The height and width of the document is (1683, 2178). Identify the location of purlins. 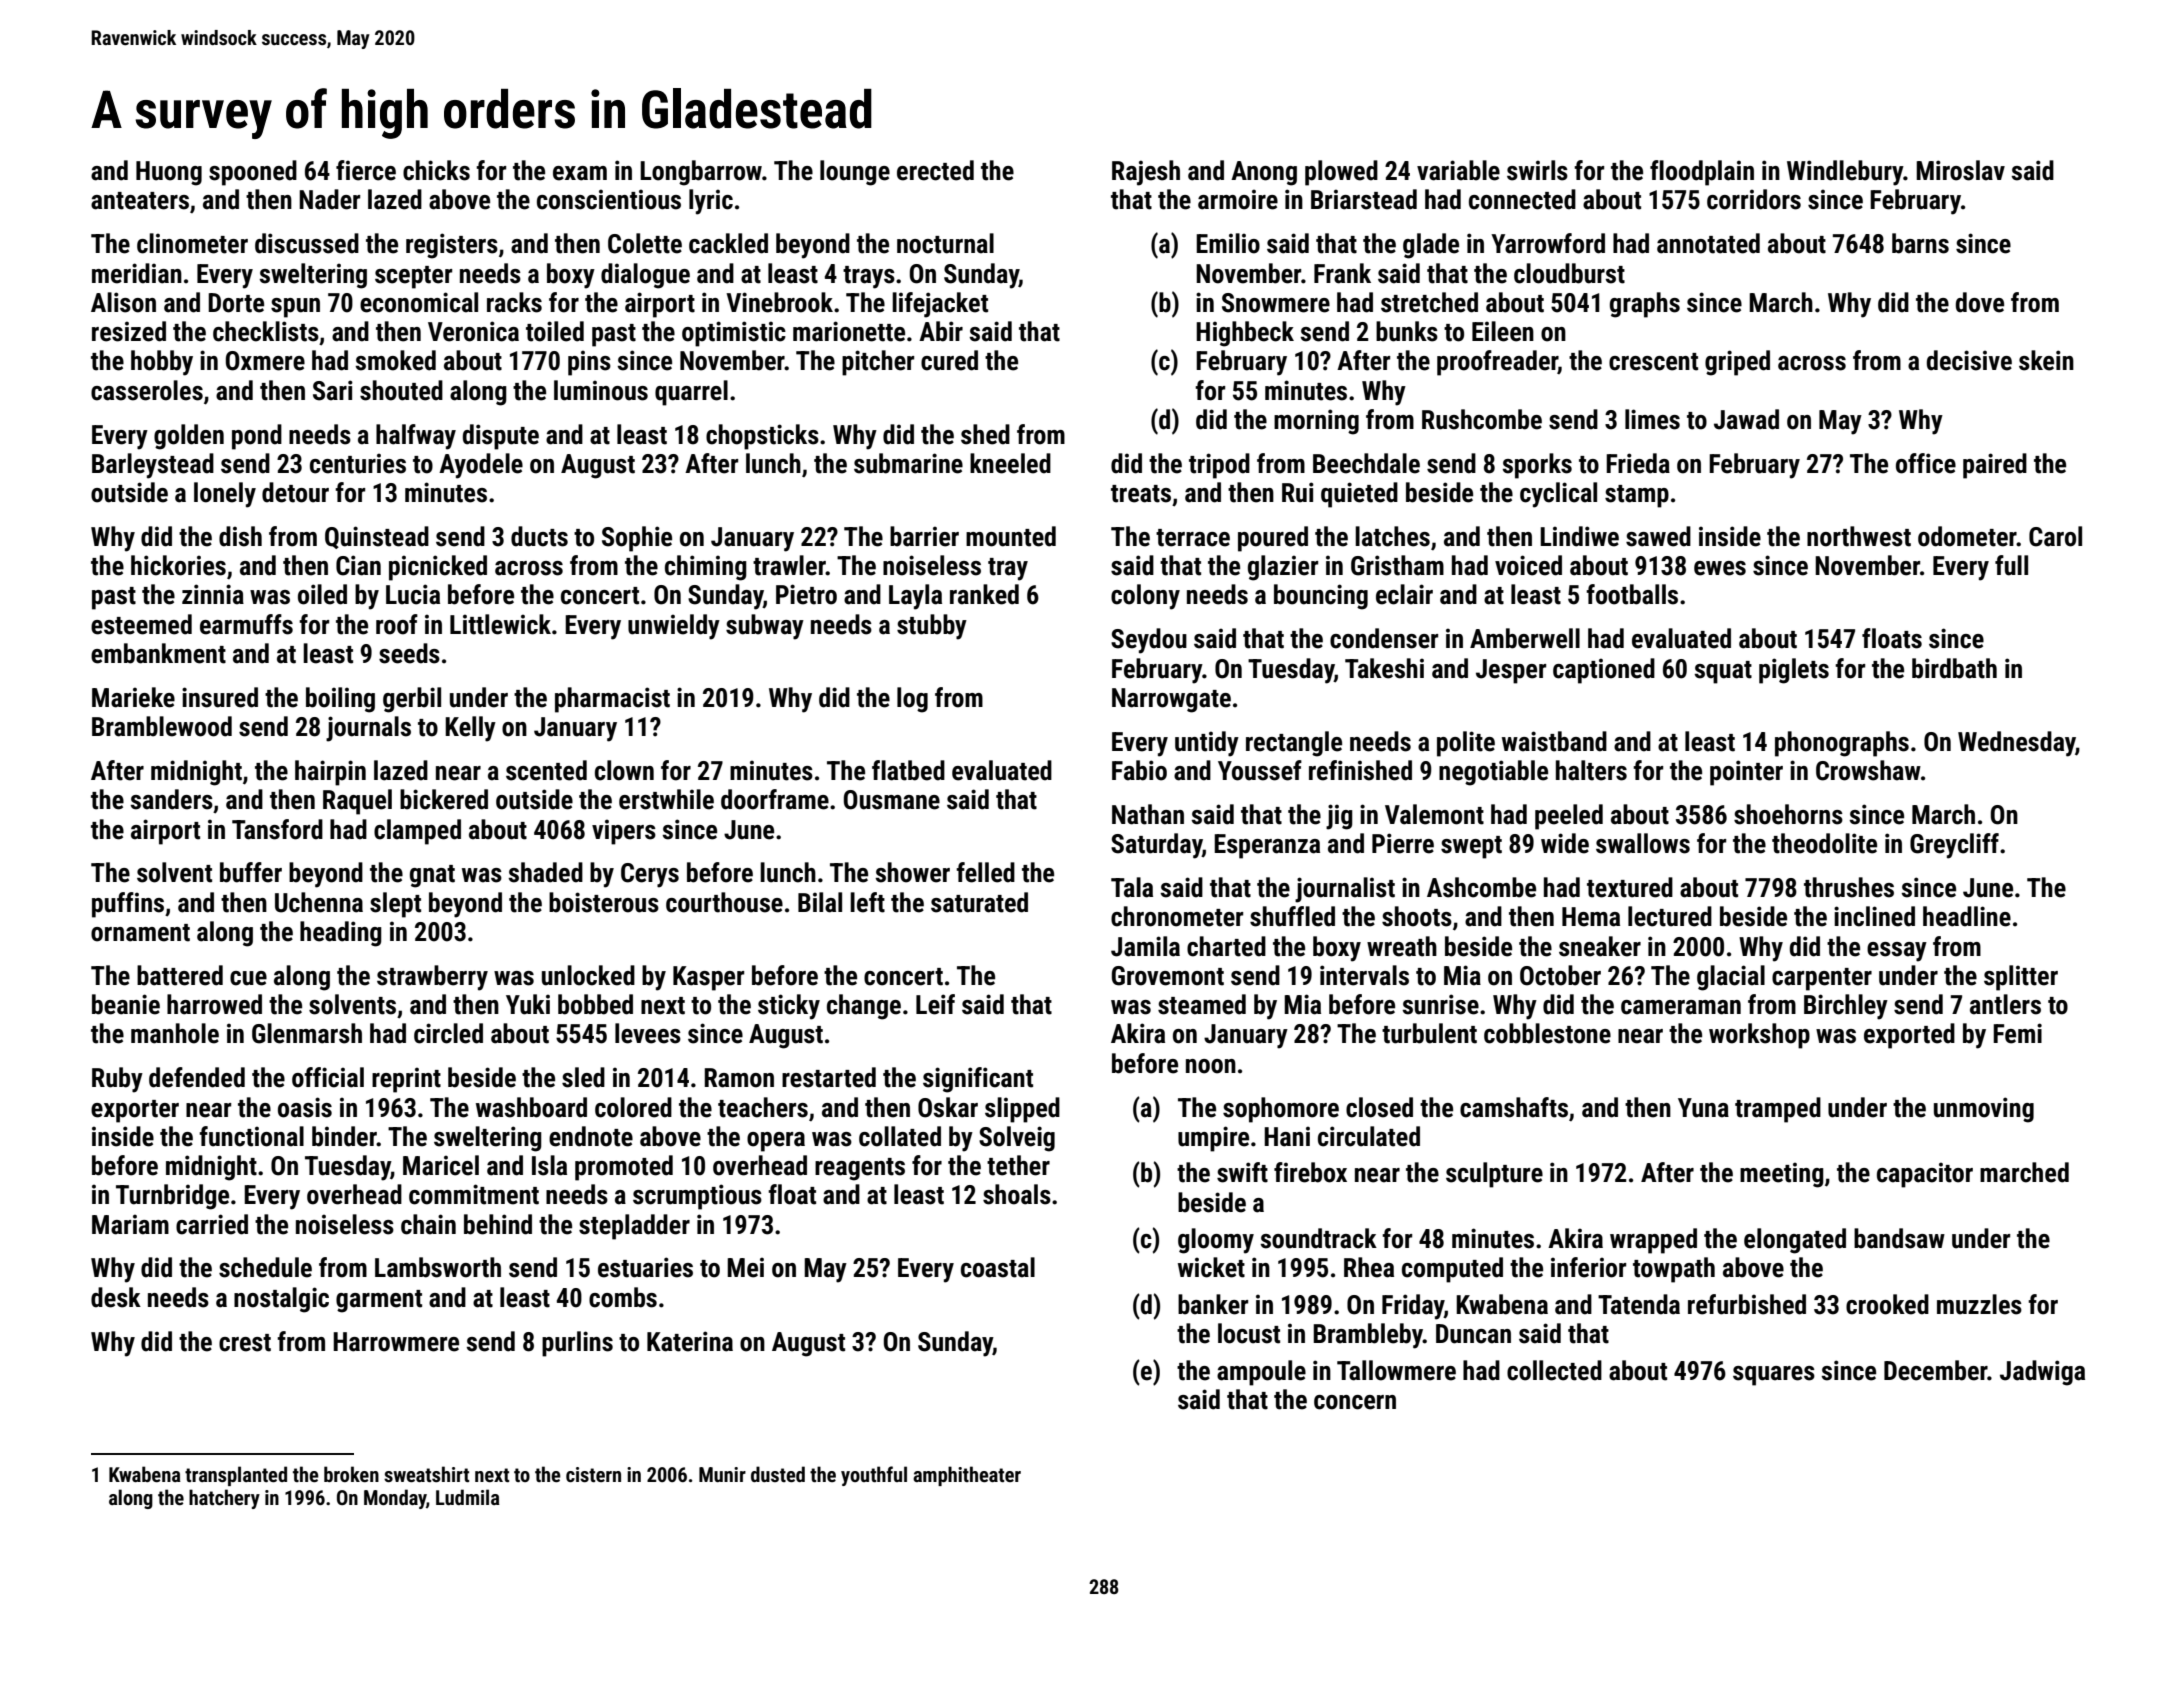
(577, 1344).
